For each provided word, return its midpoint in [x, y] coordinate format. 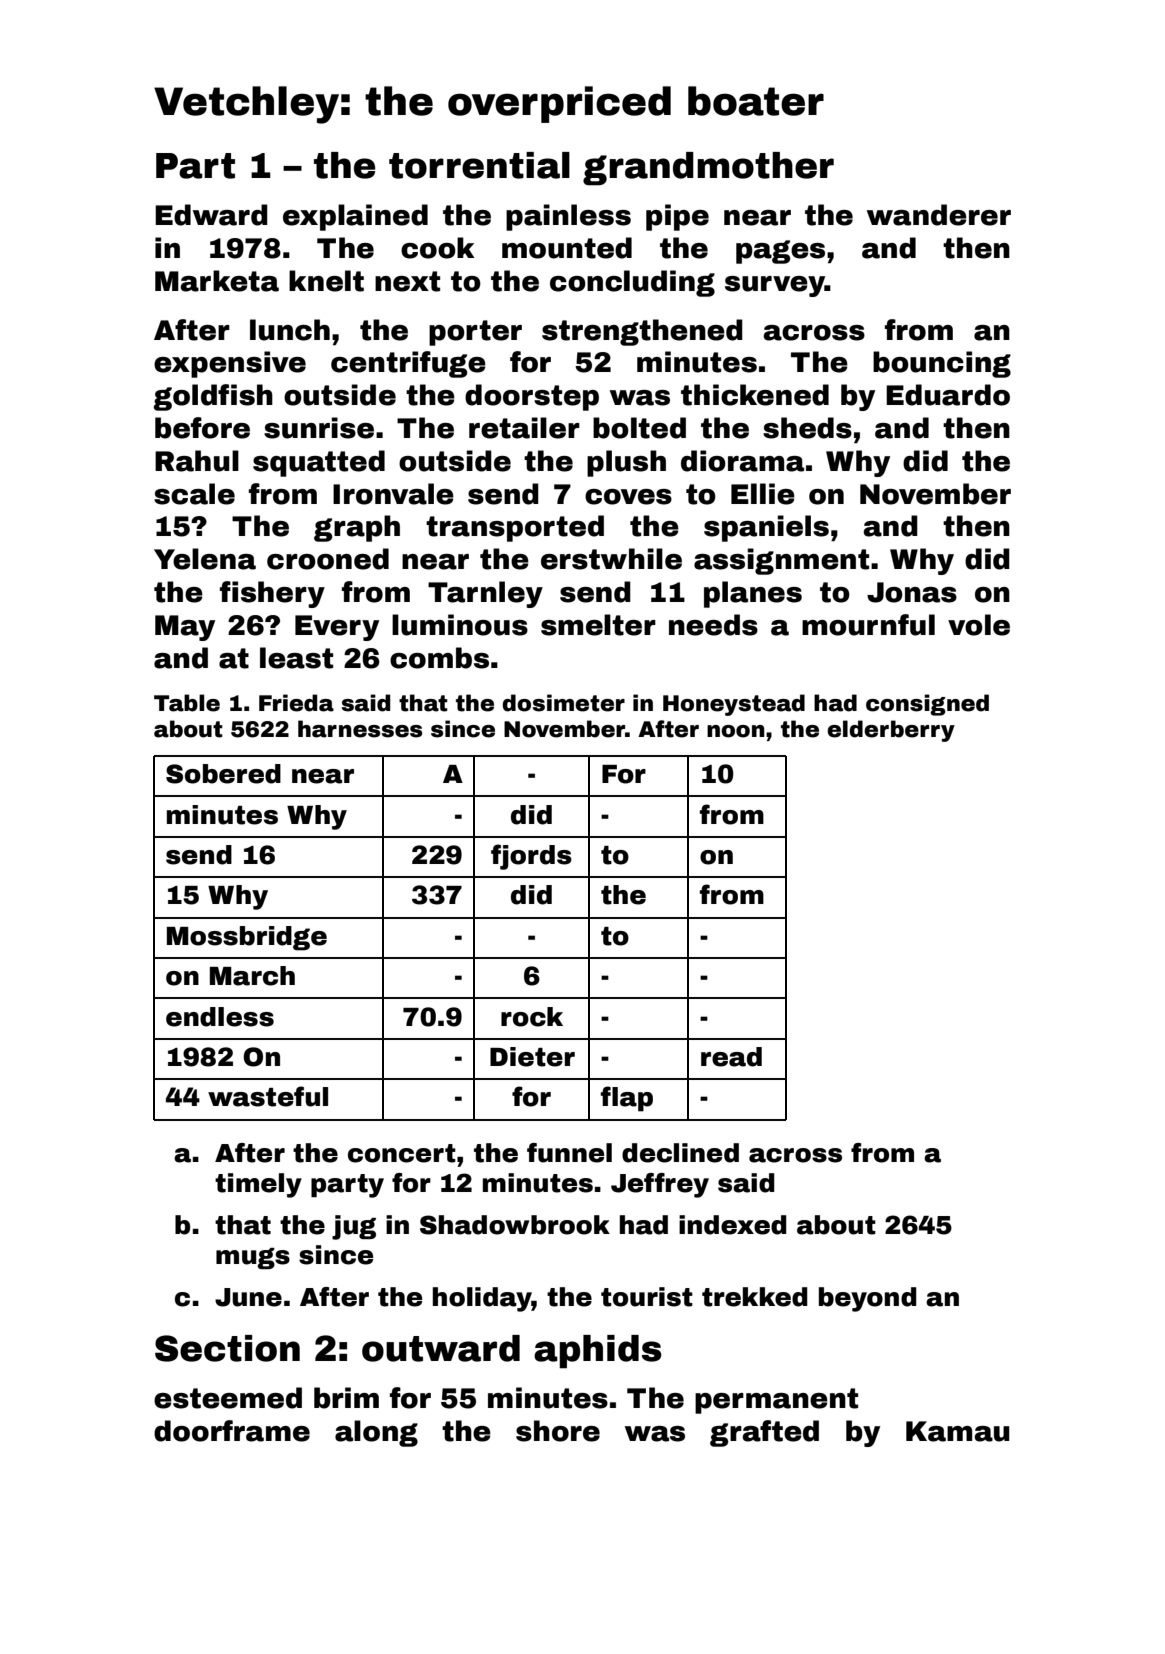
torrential [479, 165]
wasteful [268, 1096]
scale [194, 494]
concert [402, 1153]
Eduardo [948, 395]
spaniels [766, 528]
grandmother [708, 169]
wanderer [939, 215]
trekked [755, 1297]
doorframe [232, 1431]
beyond [868, 1299]
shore [558, 1431]
